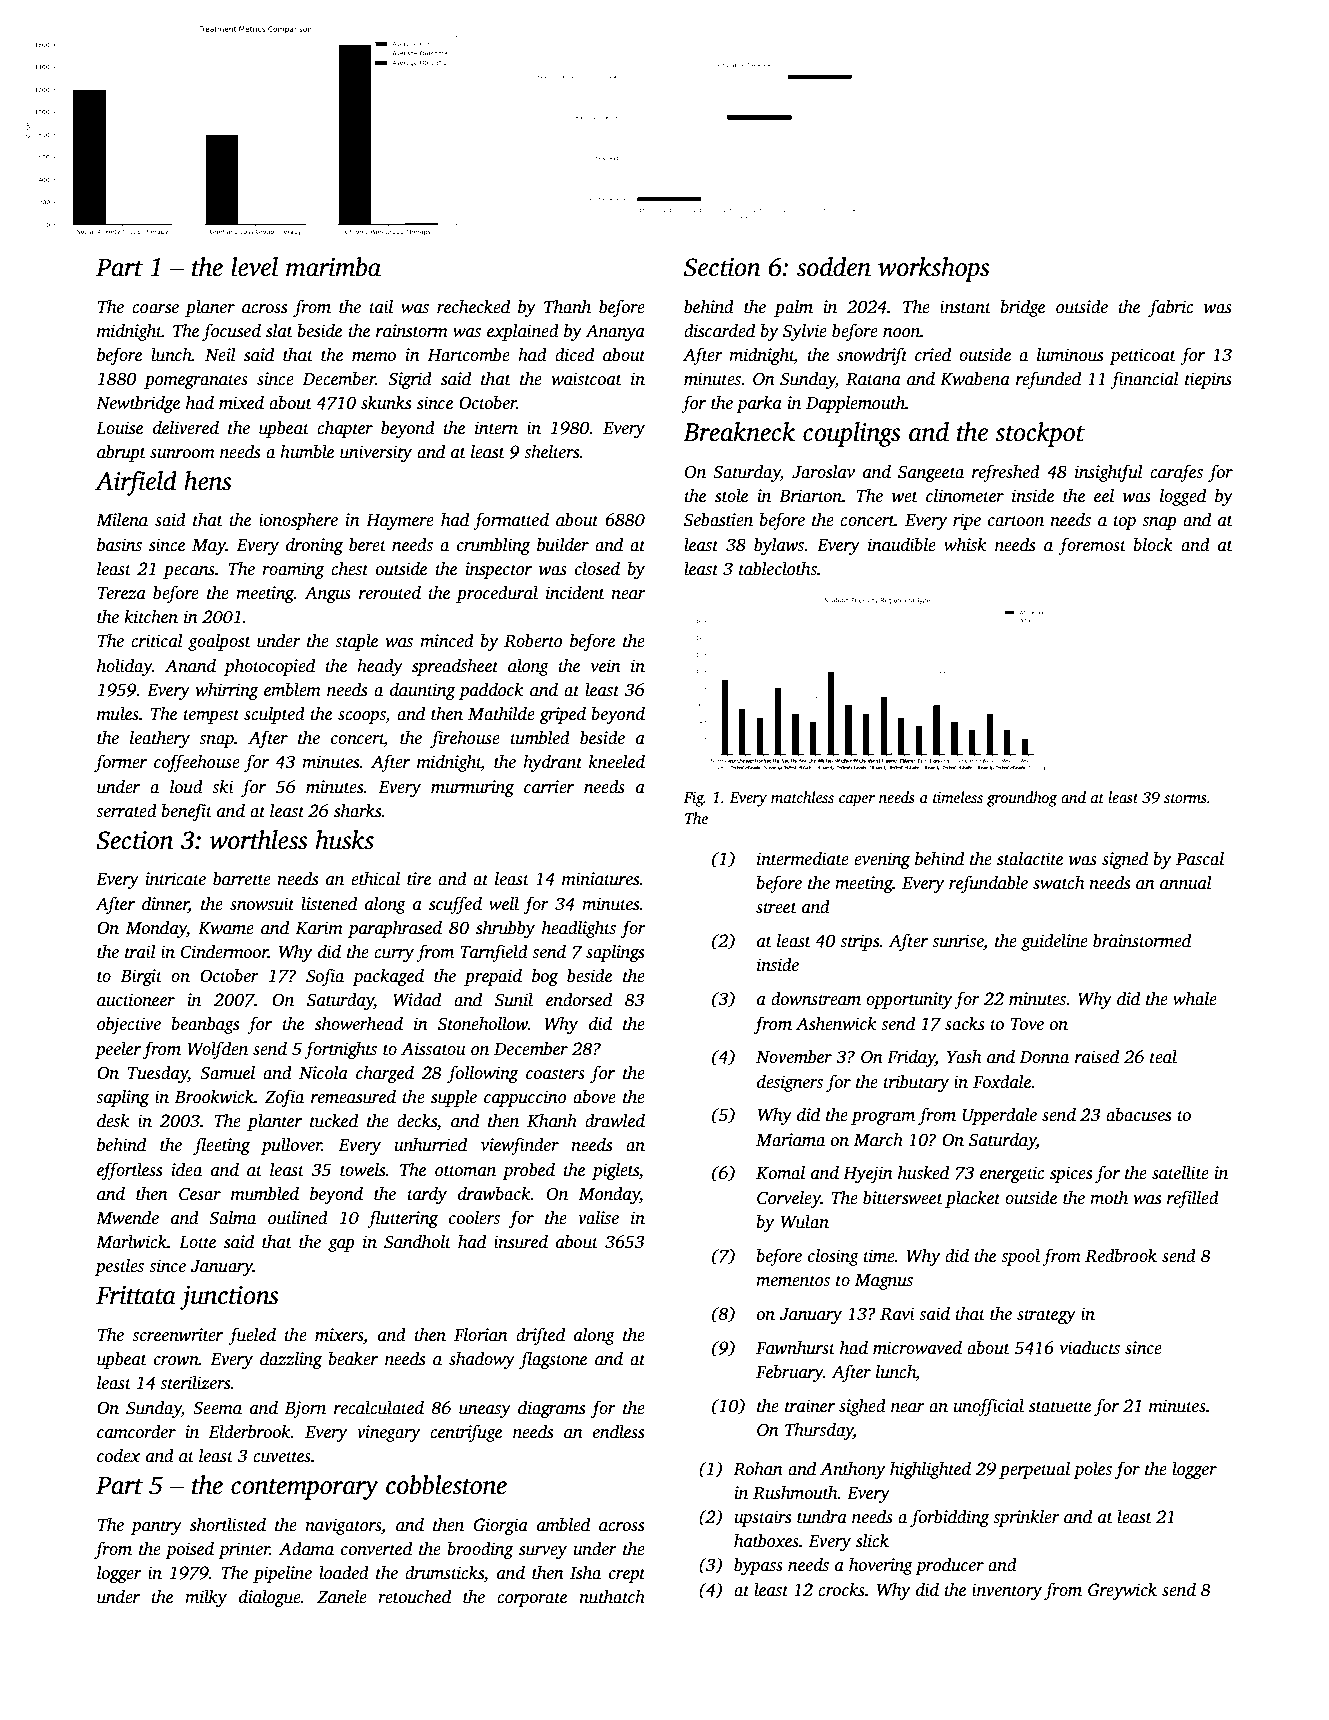 Image resolution: width=1329 pixels, height=1720 pixels. I want to click on memo, so click(374, 357).
